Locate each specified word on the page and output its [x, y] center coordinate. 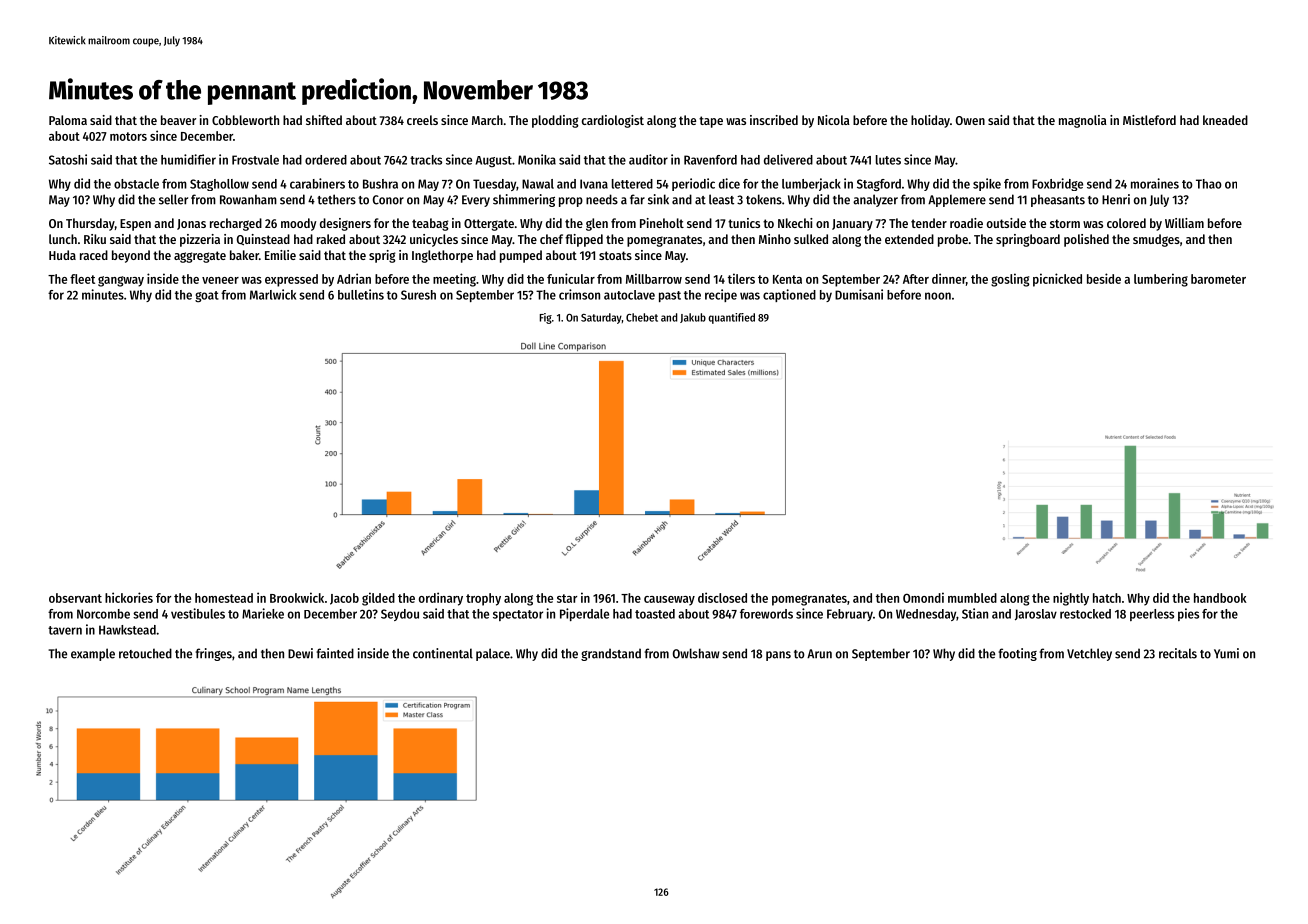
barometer [1218, 279]
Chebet [642, 317]
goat [207, 296]
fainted [335, 653]
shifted [324, 120]
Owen [970, 120]
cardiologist [613, 121]
